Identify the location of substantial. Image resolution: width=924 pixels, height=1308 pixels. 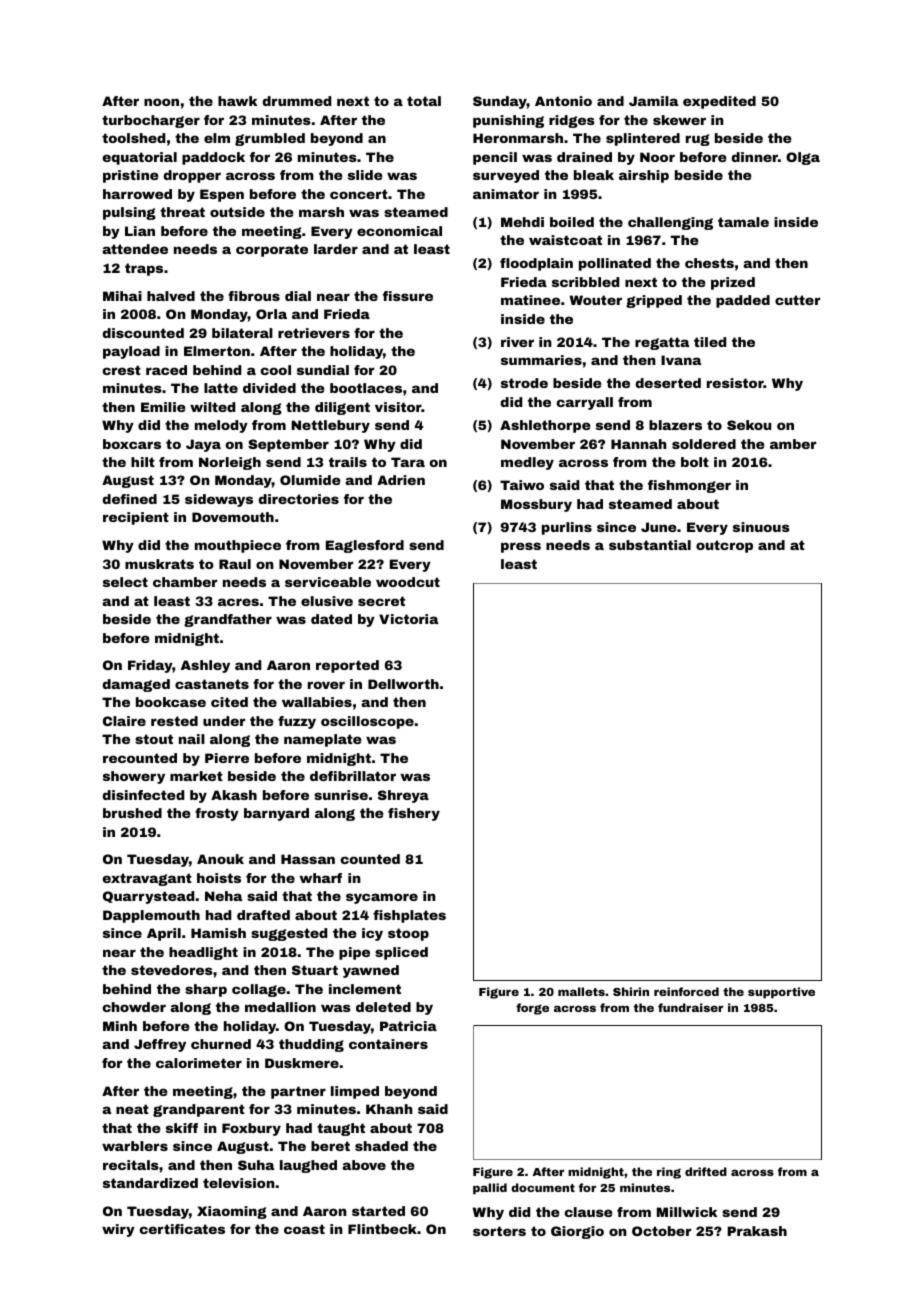
(650, 545).
